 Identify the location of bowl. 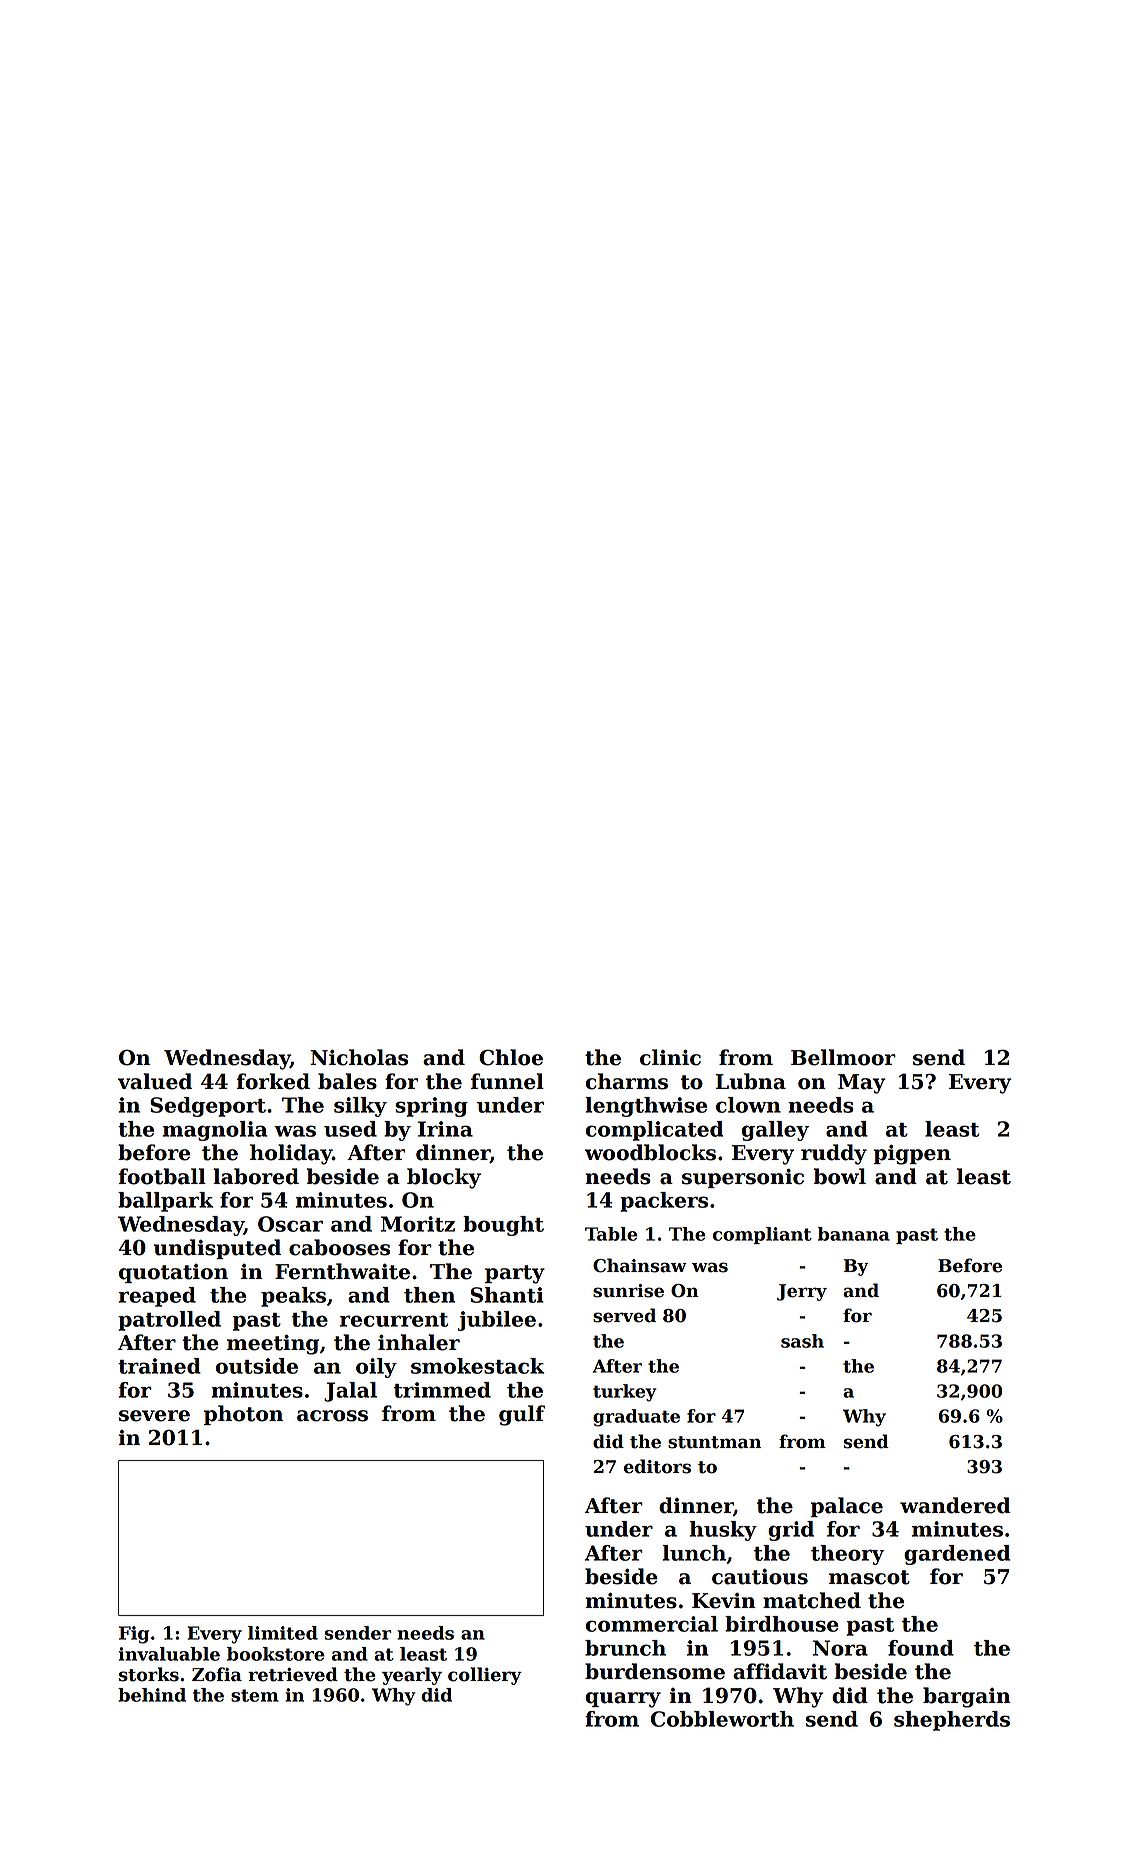
(840, 1176).
